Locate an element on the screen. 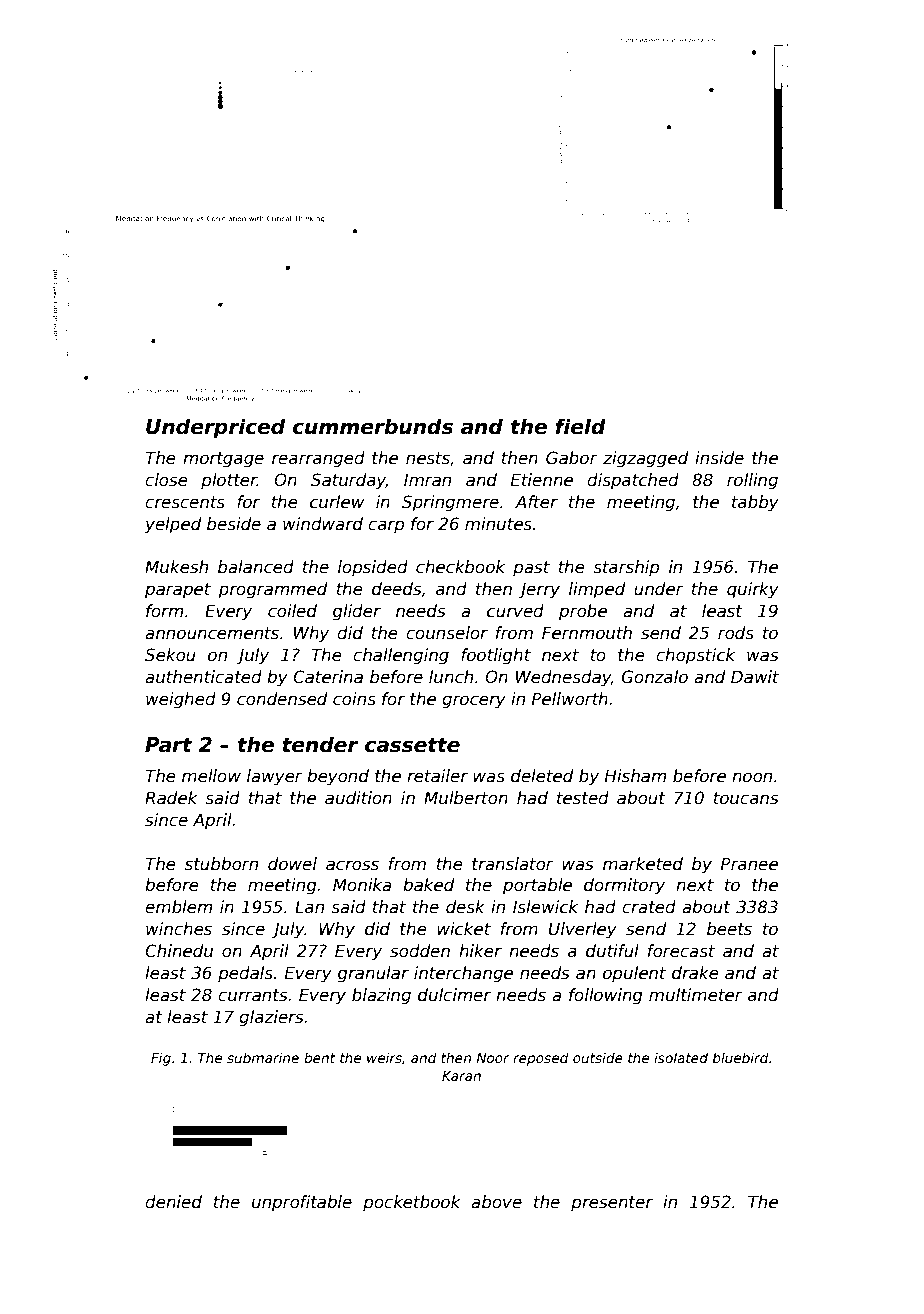 The width and height of the screenshot is (924, 1314). pocketbook is located at coordinates (412, 1203).
